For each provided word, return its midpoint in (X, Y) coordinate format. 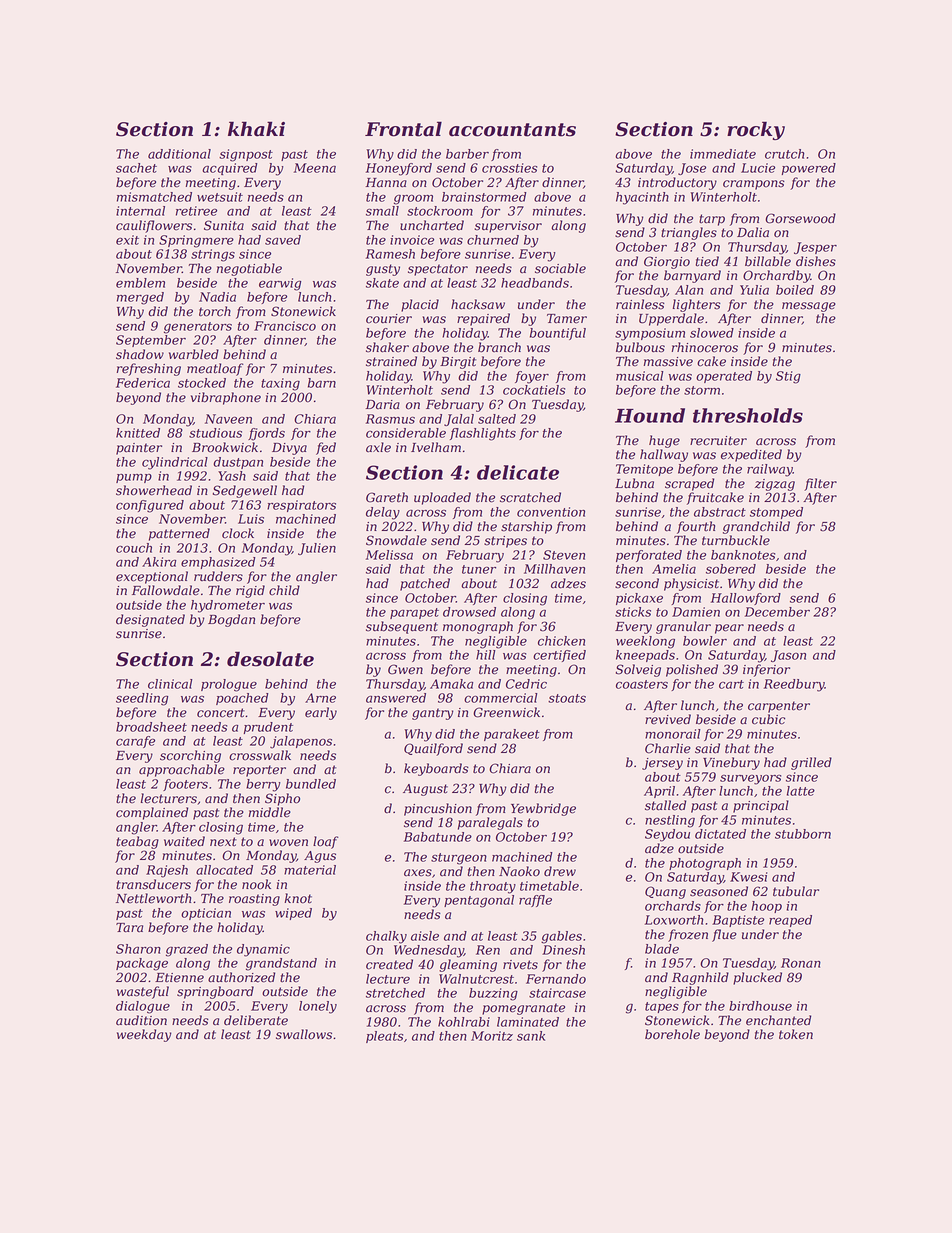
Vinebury (731, 763)
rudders (218, 576)
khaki (256, 129)
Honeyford (399, 169)
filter (820, 484)
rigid (250, 591)
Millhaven (554, 569)
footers (185, 785)
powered (809, 169)
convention (551, 512)
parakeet (512, 735)
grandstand (281, 964)
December (777, 612)
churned (493, 240)
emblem (140, 283)
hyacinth (642, 198)
